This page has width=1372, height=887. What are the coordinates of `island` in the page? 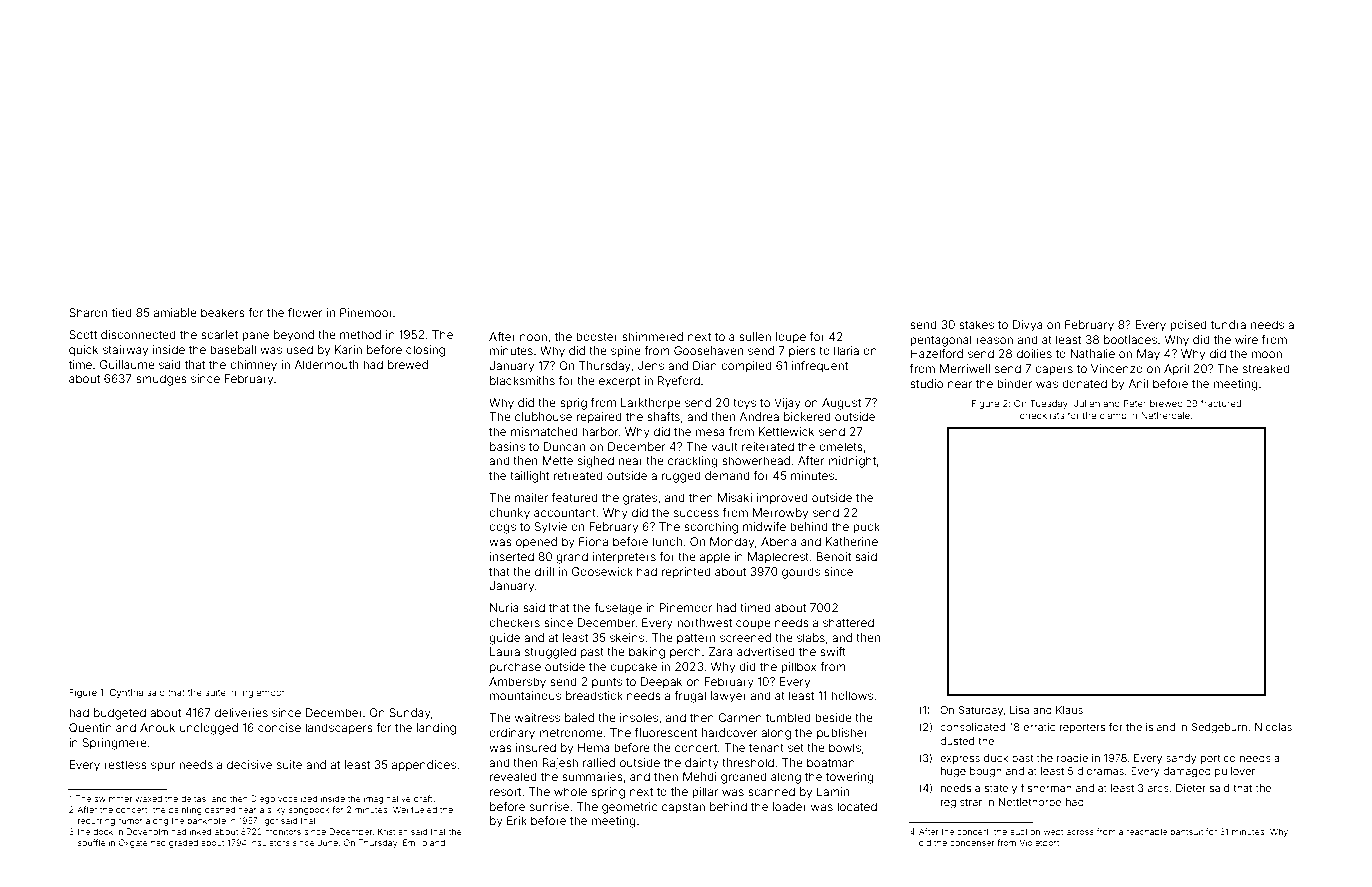 It's located at (1160, 727).
